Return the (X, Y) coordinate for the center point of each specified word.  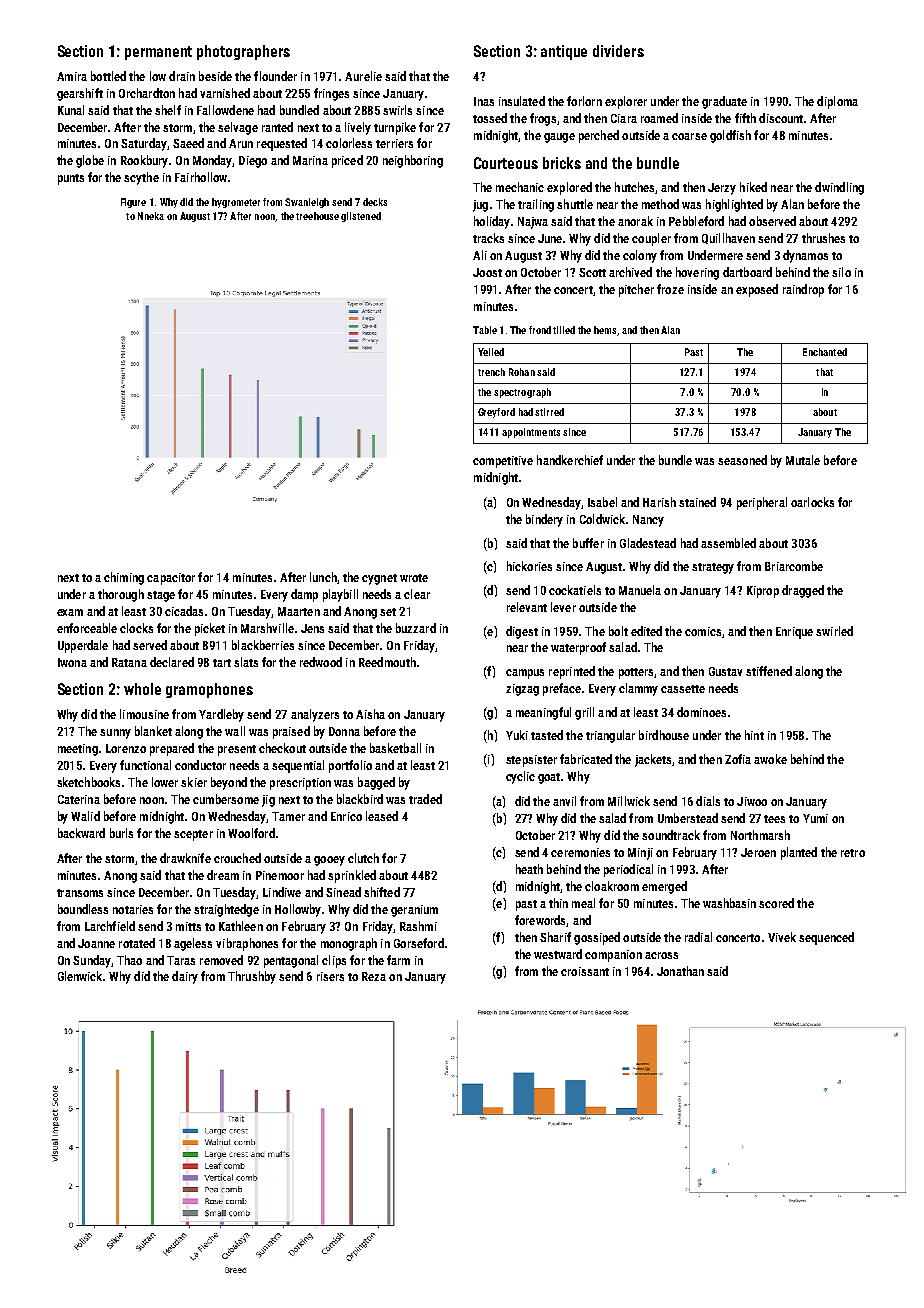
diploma (837, 102)
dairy (185, 977)
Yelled (491, 352)
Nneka (151, 216)
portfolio (350, 766)
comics (703, 631)
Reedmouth (387, 662)
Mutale (803, 460)
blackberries (263, 645)
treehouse (317, 216)
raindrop (803, 290)
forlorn (584, 101)
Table (485, 330)
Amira (72, 76)
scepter (193, 835)
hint (754, 735)
